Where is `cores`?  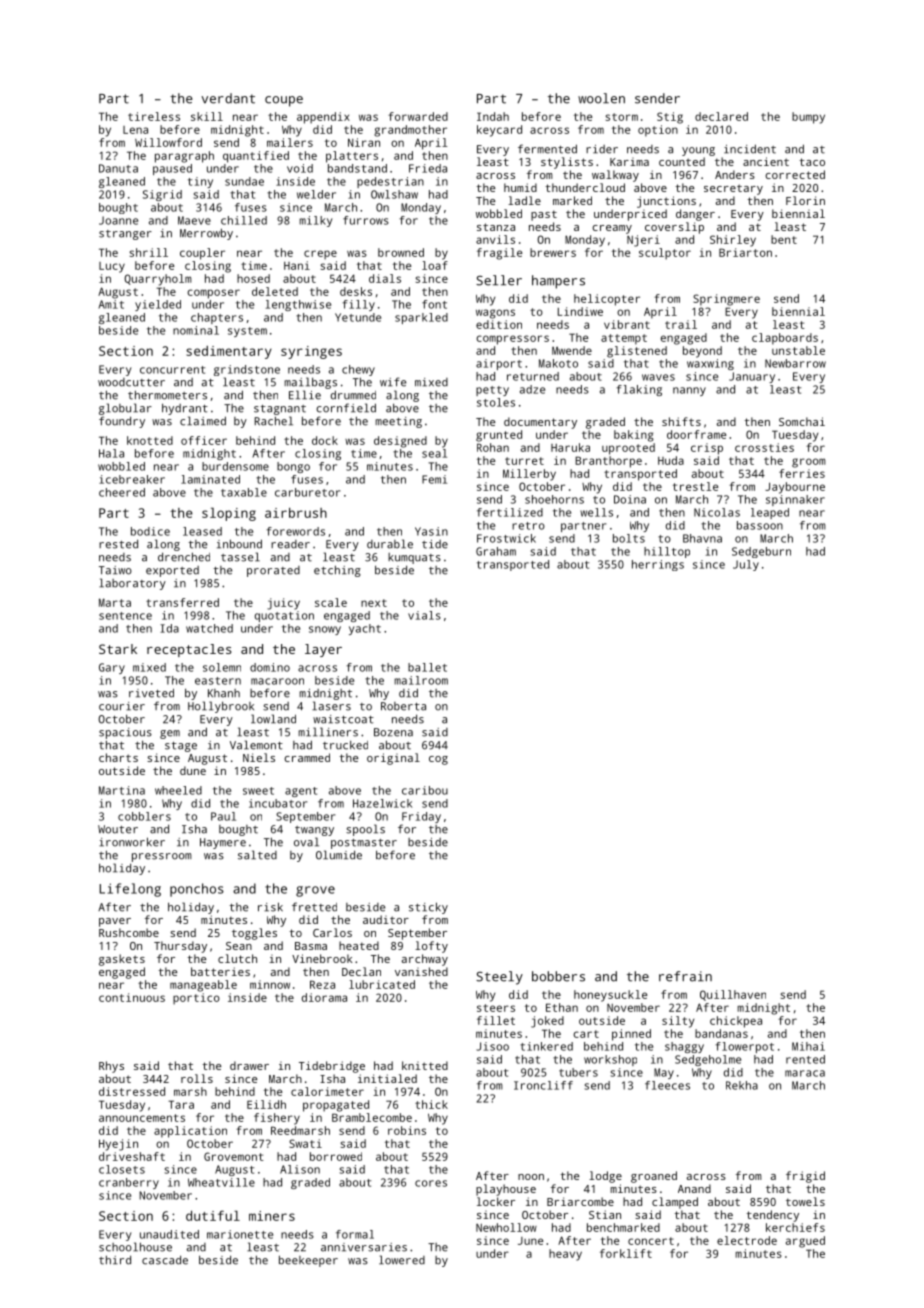 cores is located at coordinates (431, 1183).
